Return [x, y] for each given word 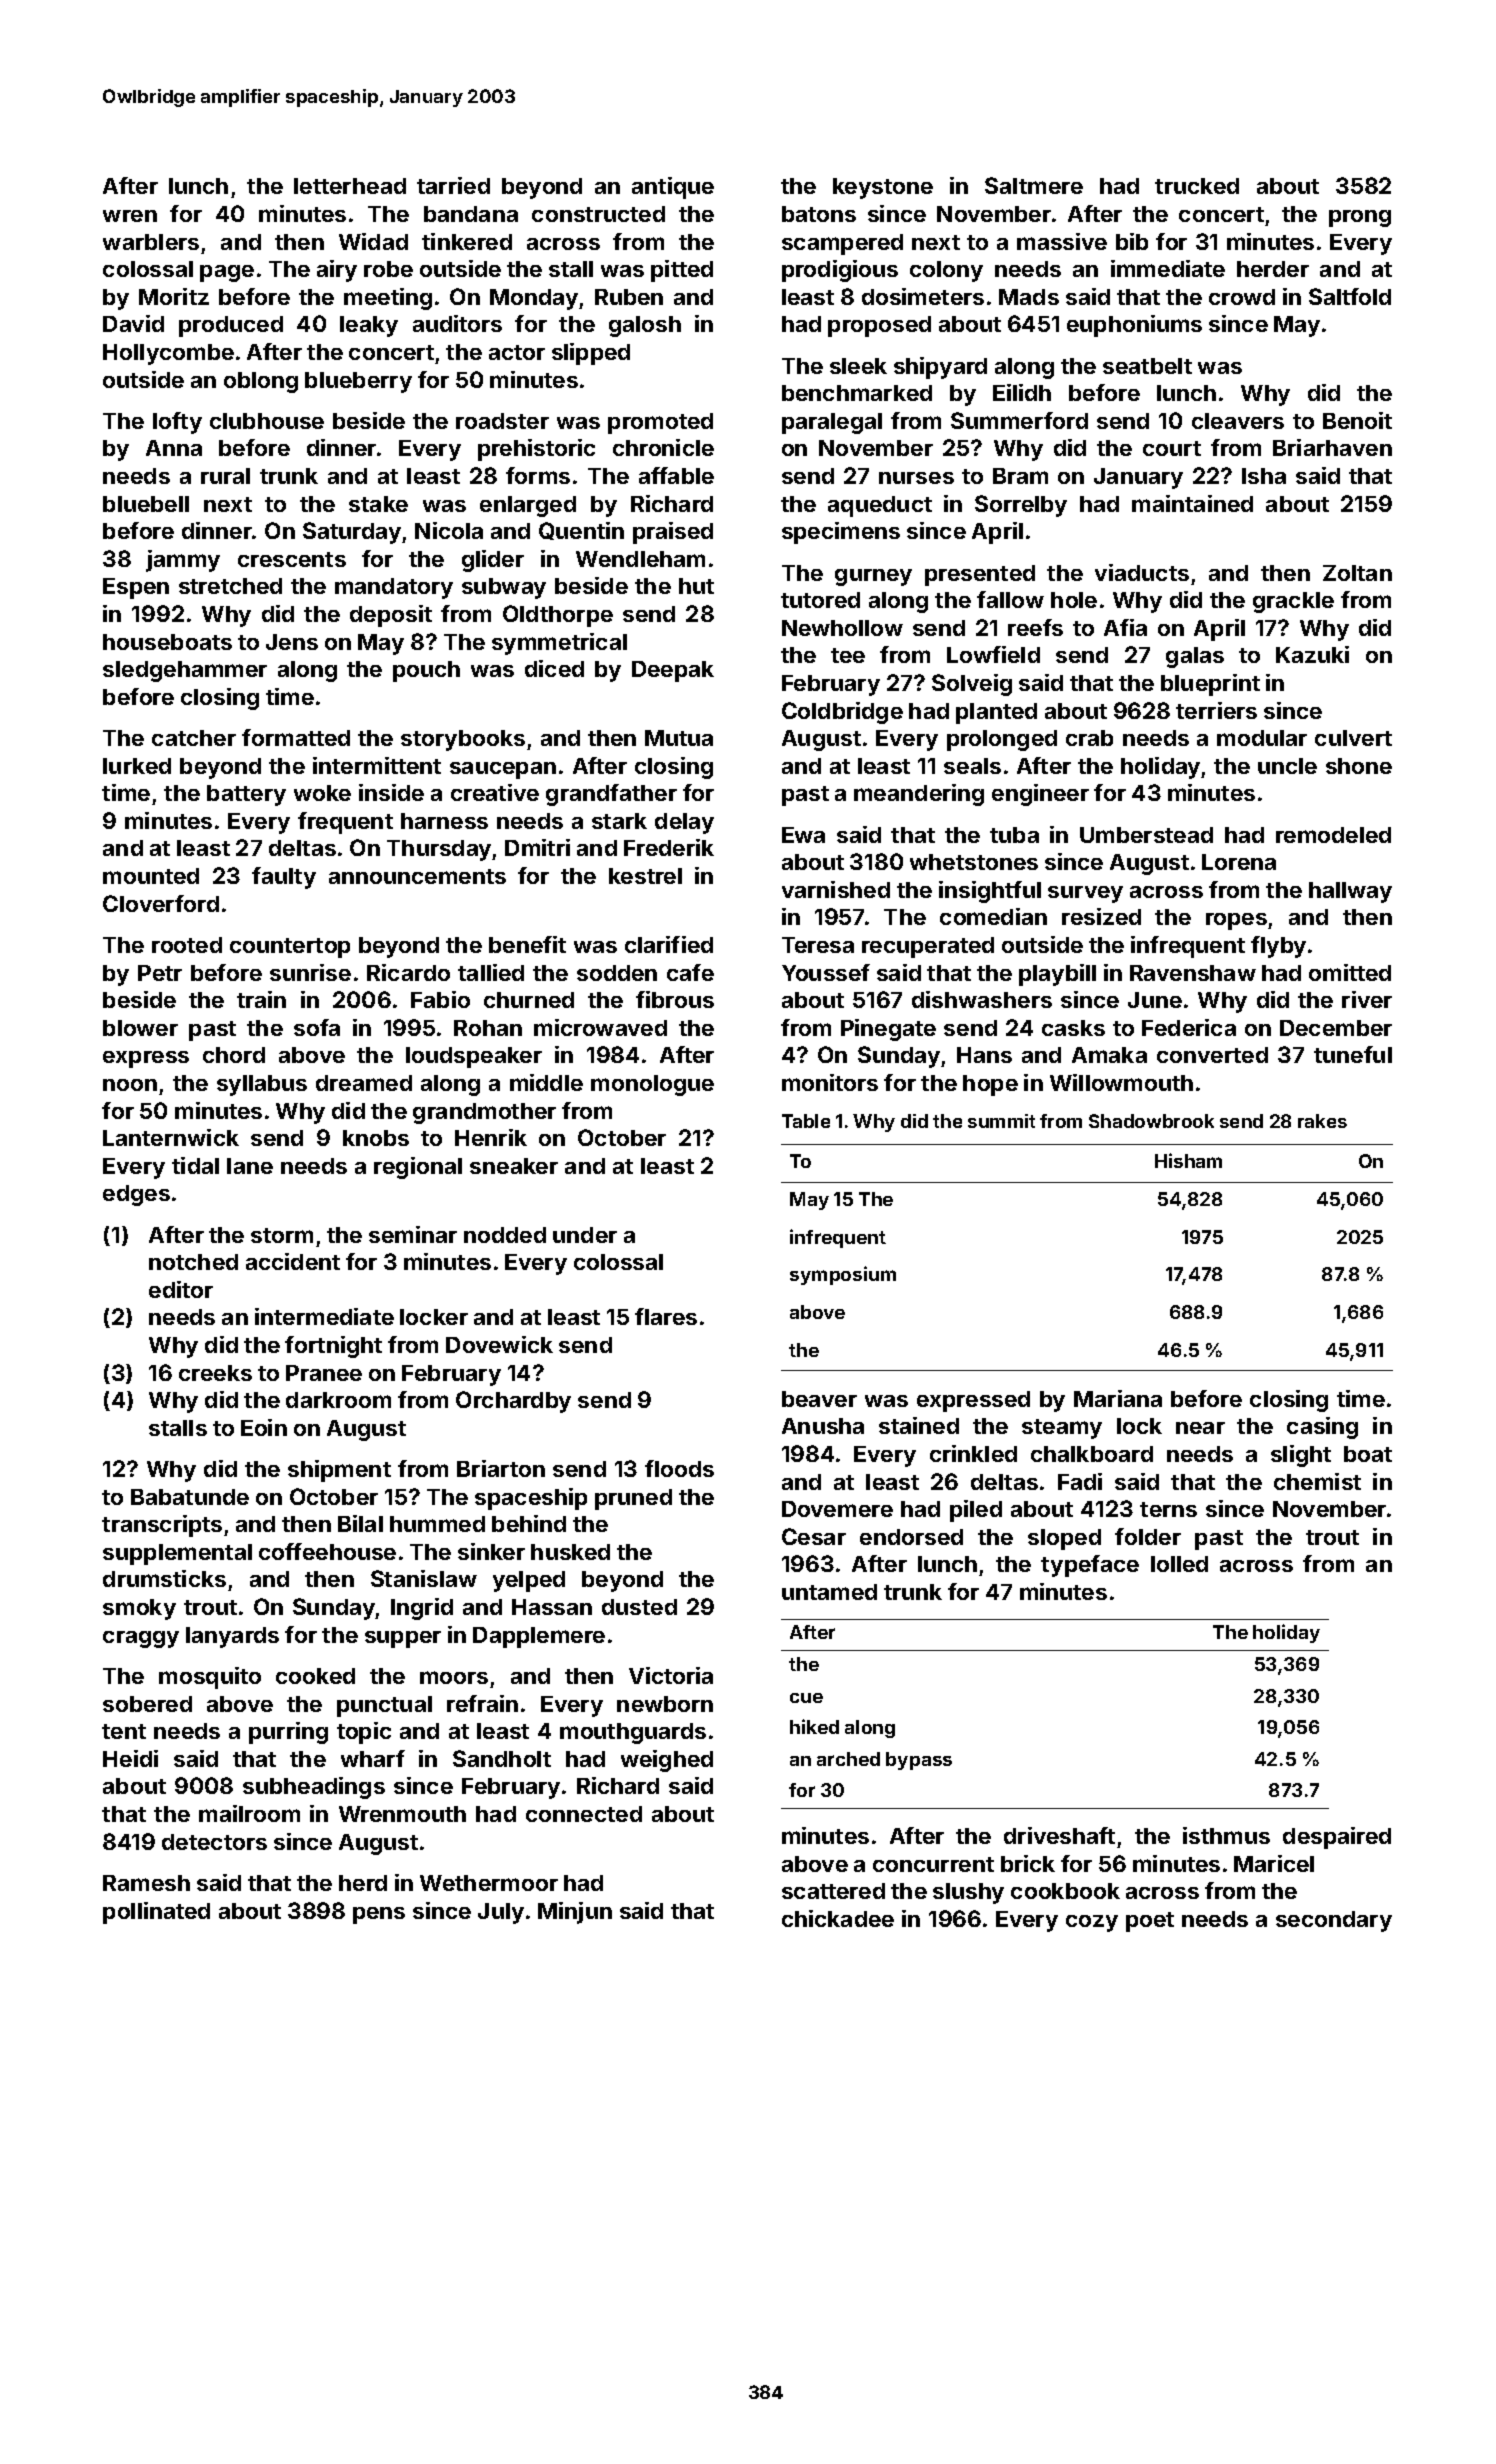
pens [379, 1915]
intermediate [324, 1316]
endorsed [911, 1537]
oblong [261, 382]
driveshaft [1059, 1835]
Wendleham [640, 559]
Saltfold [1350, 296]
